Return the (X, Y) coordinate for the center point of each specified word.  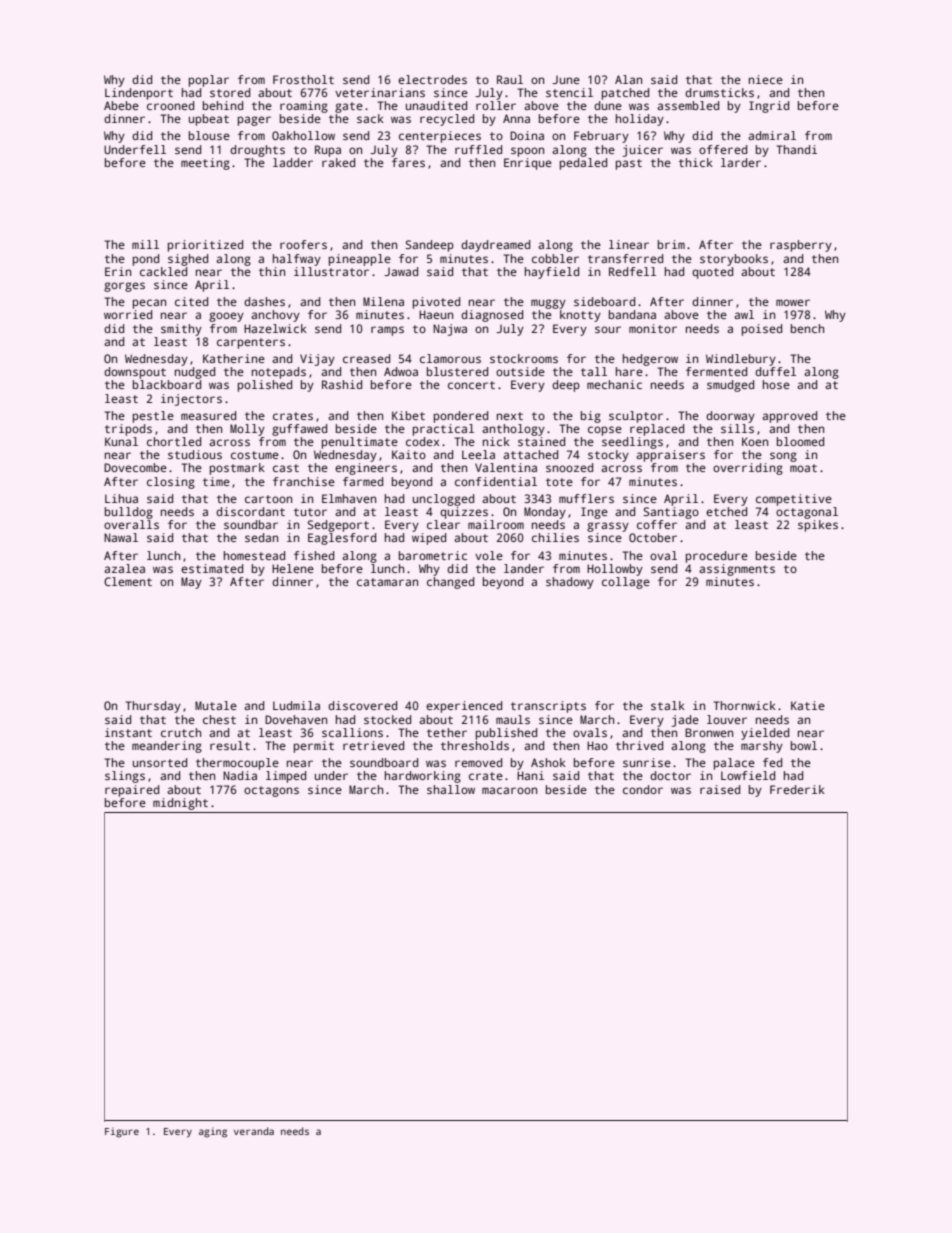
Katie (808, 705)
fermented (716, 371)
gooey (226, 317)
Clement (128, 581)
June (566, 79)
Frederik (797, 789)
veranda (254, 1131)
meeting (205, 164)
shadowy (570, 583)
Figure (122, 1132)
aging (213, 1132)
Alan (628, 79)
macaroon (509, 790)
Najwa (450, 330)
